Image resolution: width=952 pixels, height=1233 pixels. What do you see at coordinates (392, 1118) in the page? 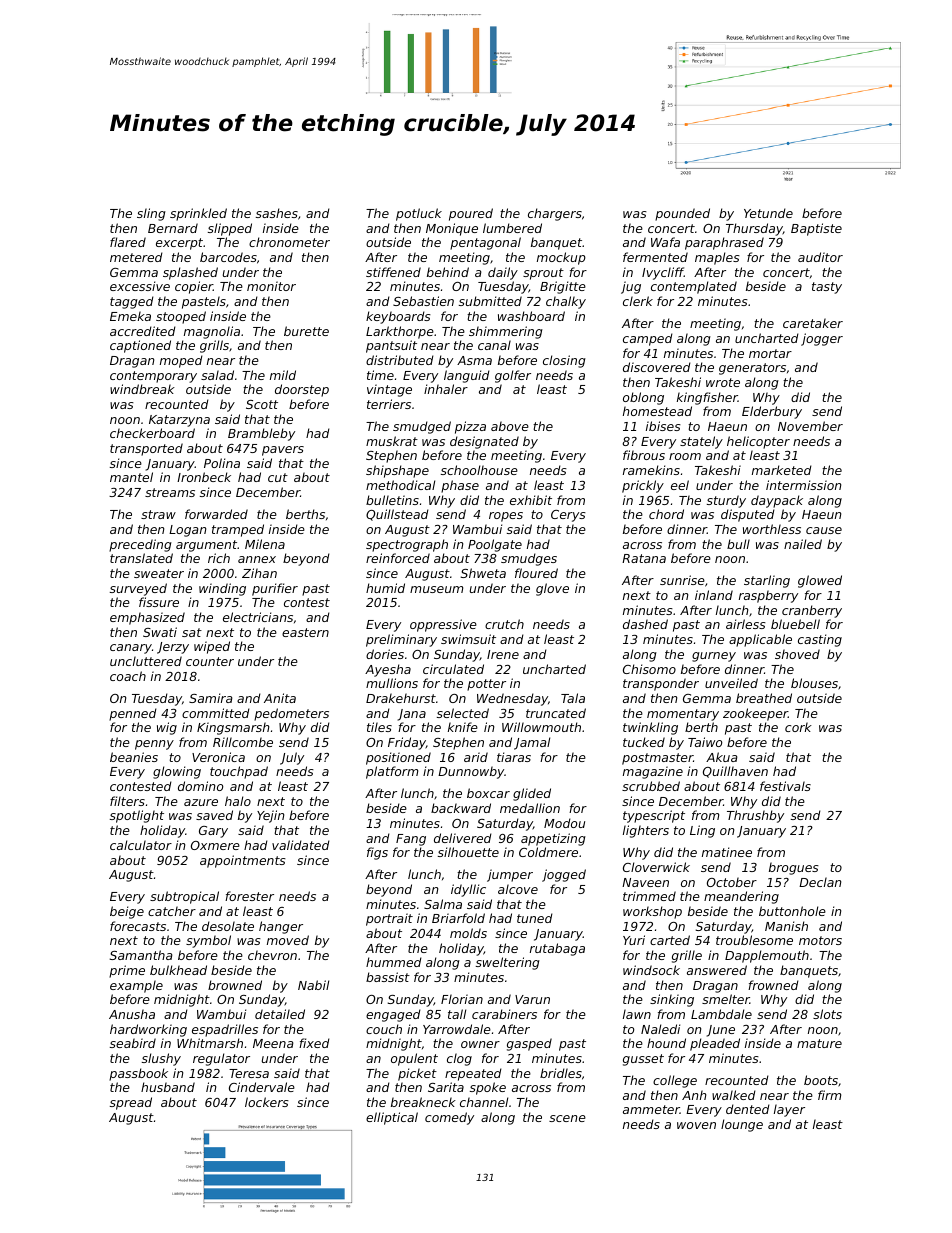
I see `elliptical` at bounding box center [392, 1118].
